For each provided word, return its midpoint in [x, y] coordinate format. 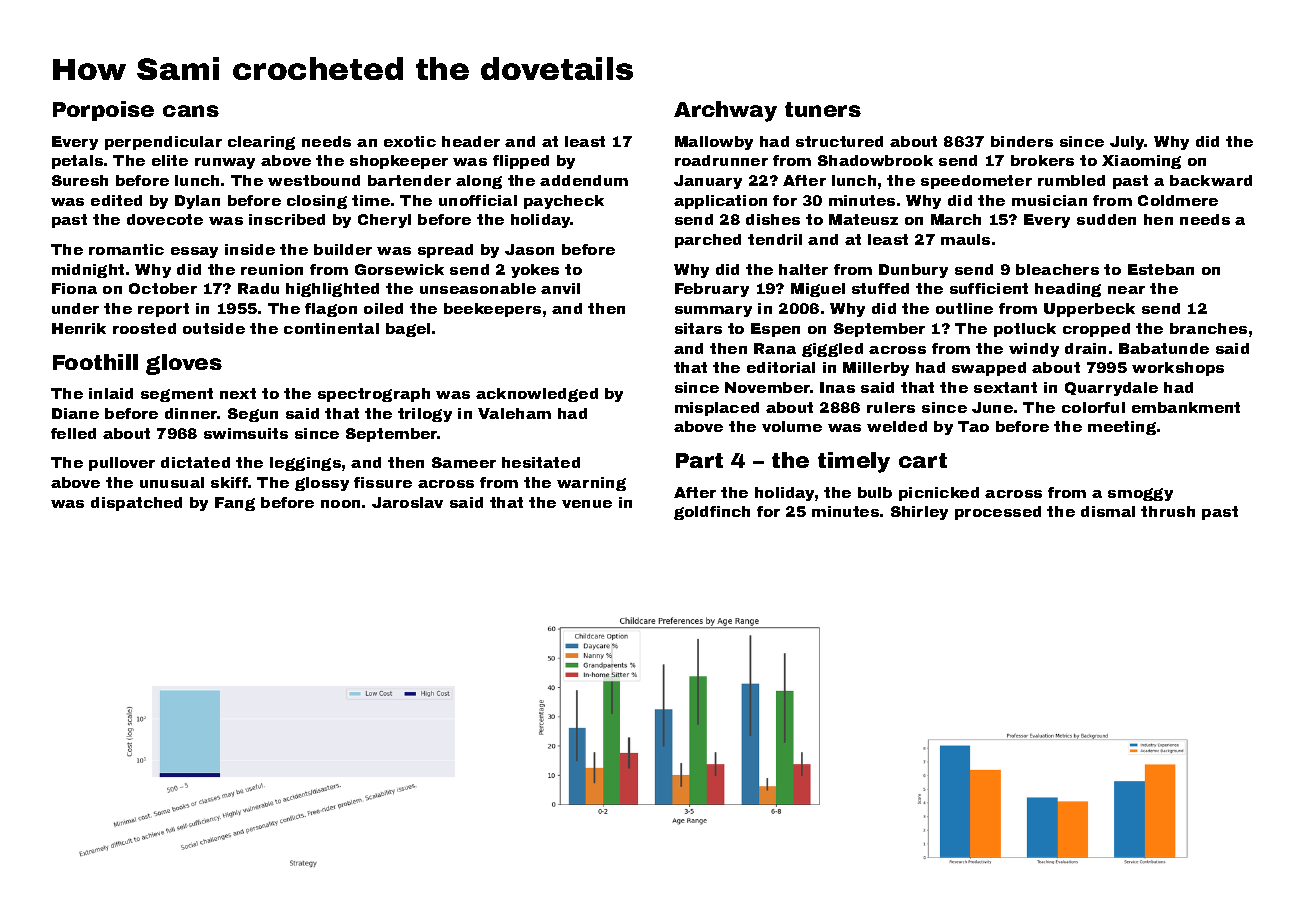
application [720, 202]
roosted [144, 328]
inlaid [111, 393]
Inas [837, 387]
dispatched [136, 504]
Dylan [197, 202]
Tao [973, 426]
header [471, 141]
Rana [775, 348]
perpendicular [163, 143]
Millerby [876, 369]
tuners [823, 109]
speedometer [976, 182]
